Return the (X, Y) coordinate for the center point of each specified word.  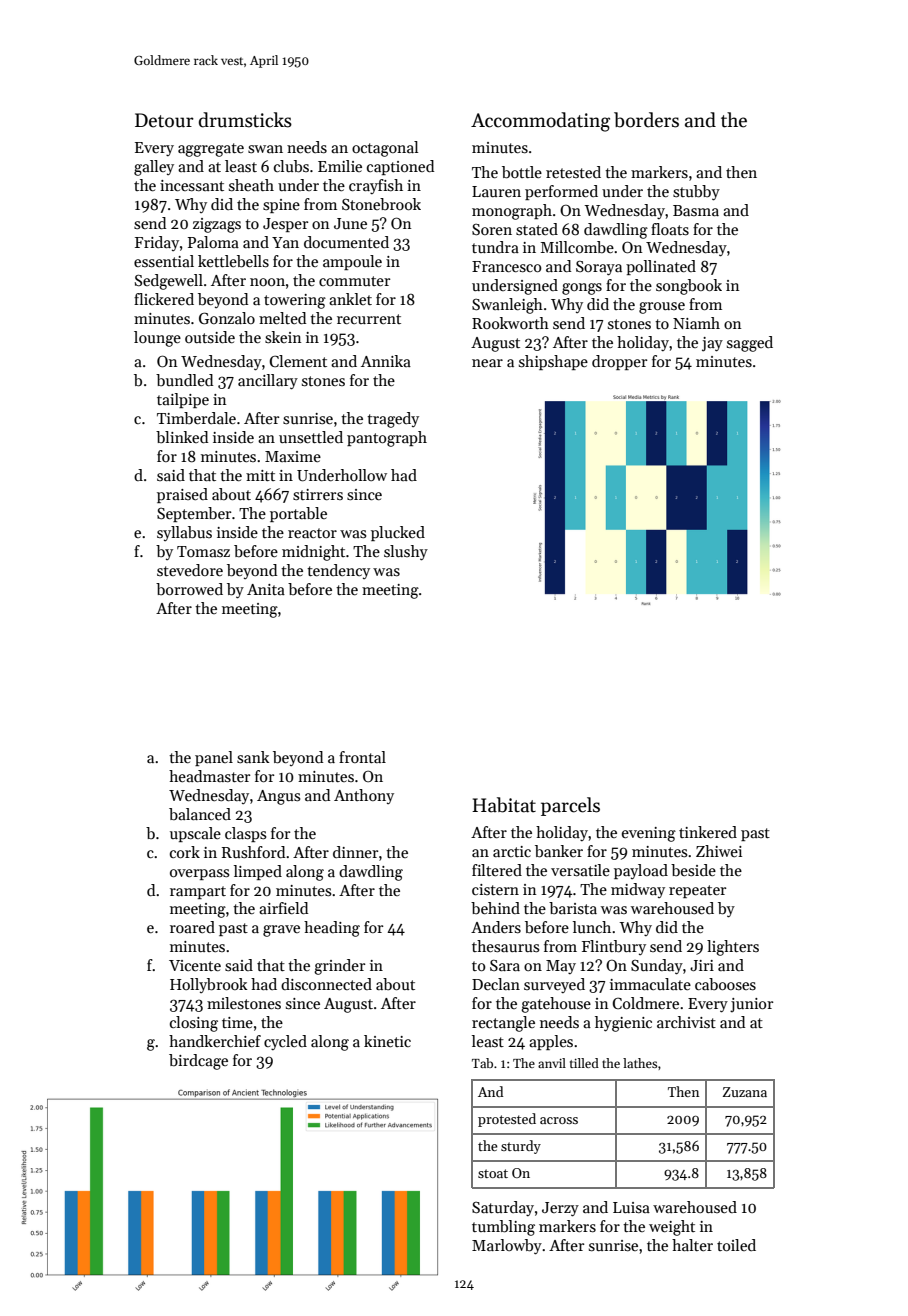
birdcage (198, 1062)
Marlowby (507, 1247)
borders (646, 120)
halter (692, 1245)
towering (295, 301)
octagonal (385, 149)
